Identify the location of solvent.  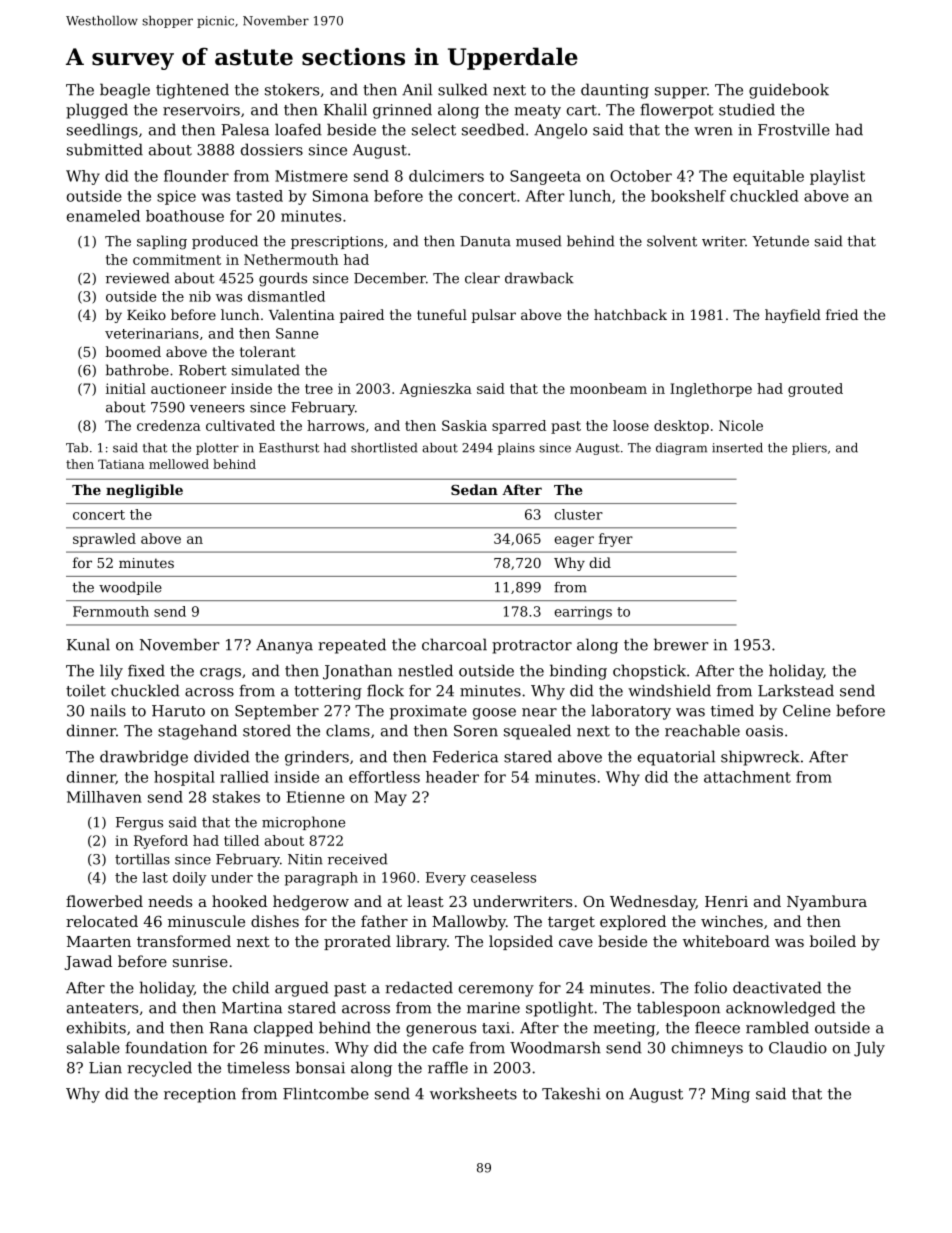
(672, 241).
